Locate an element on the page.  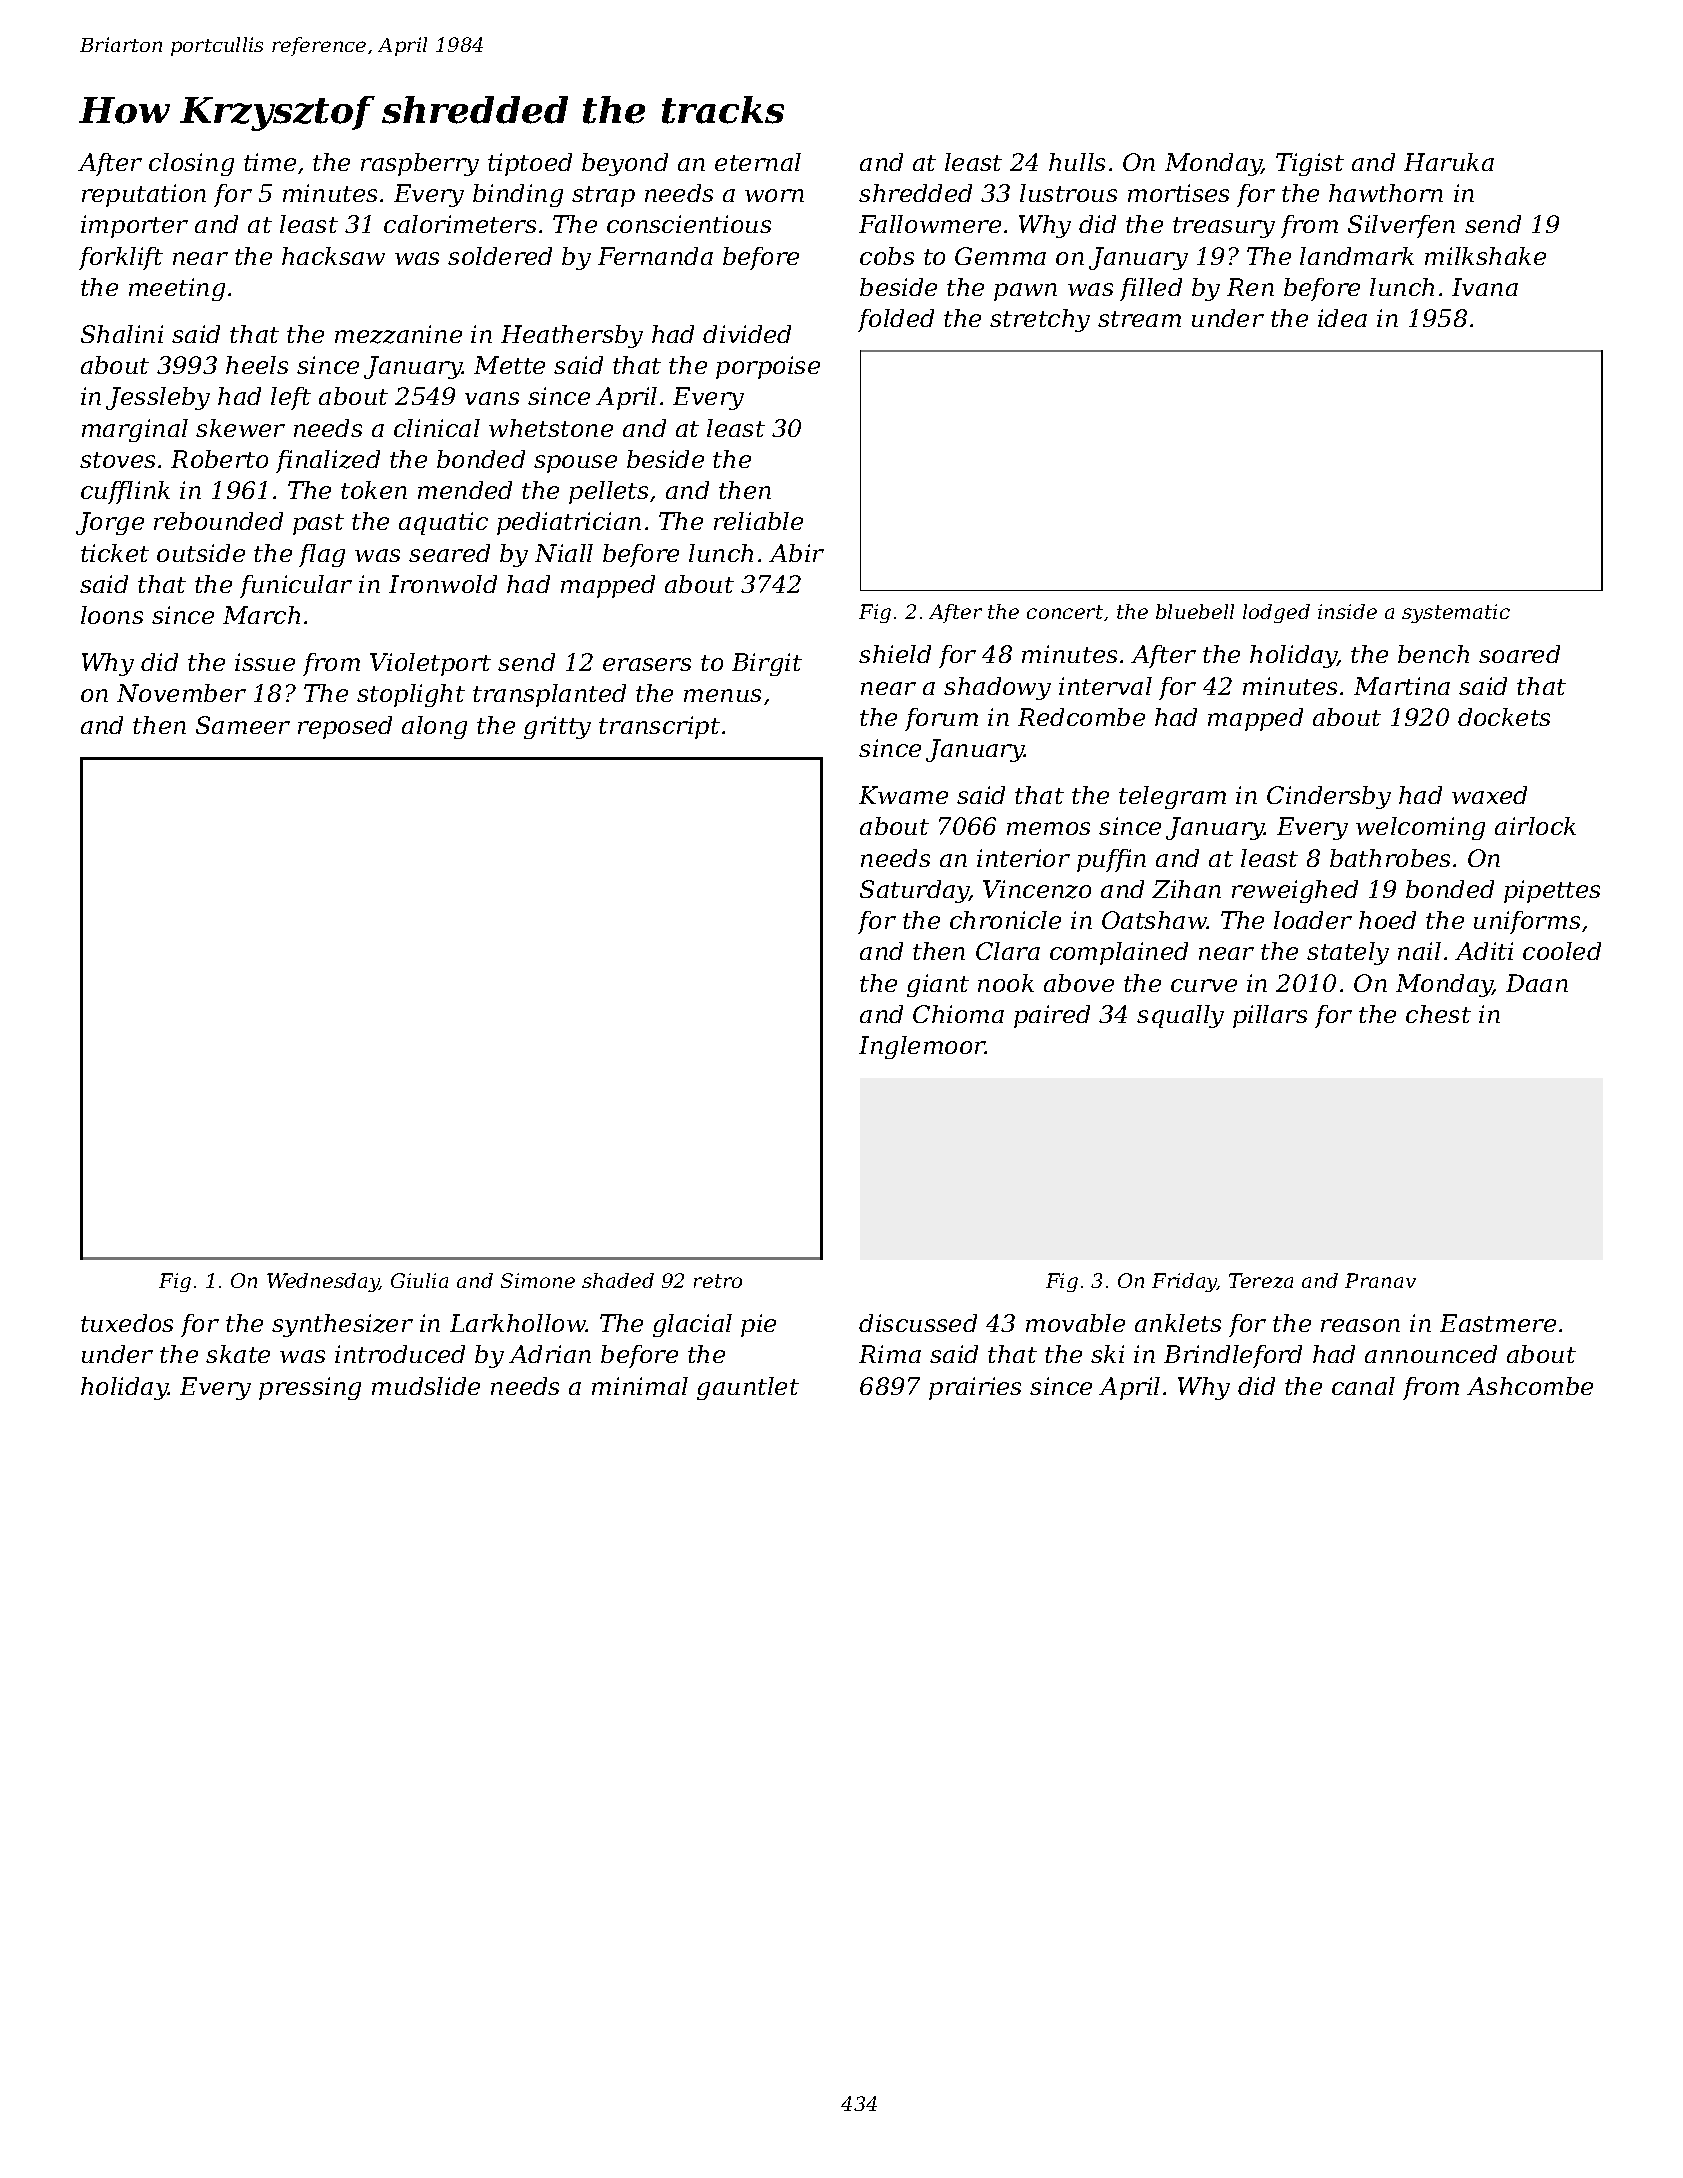
stretchy is located at coordinates (1040, 320).
